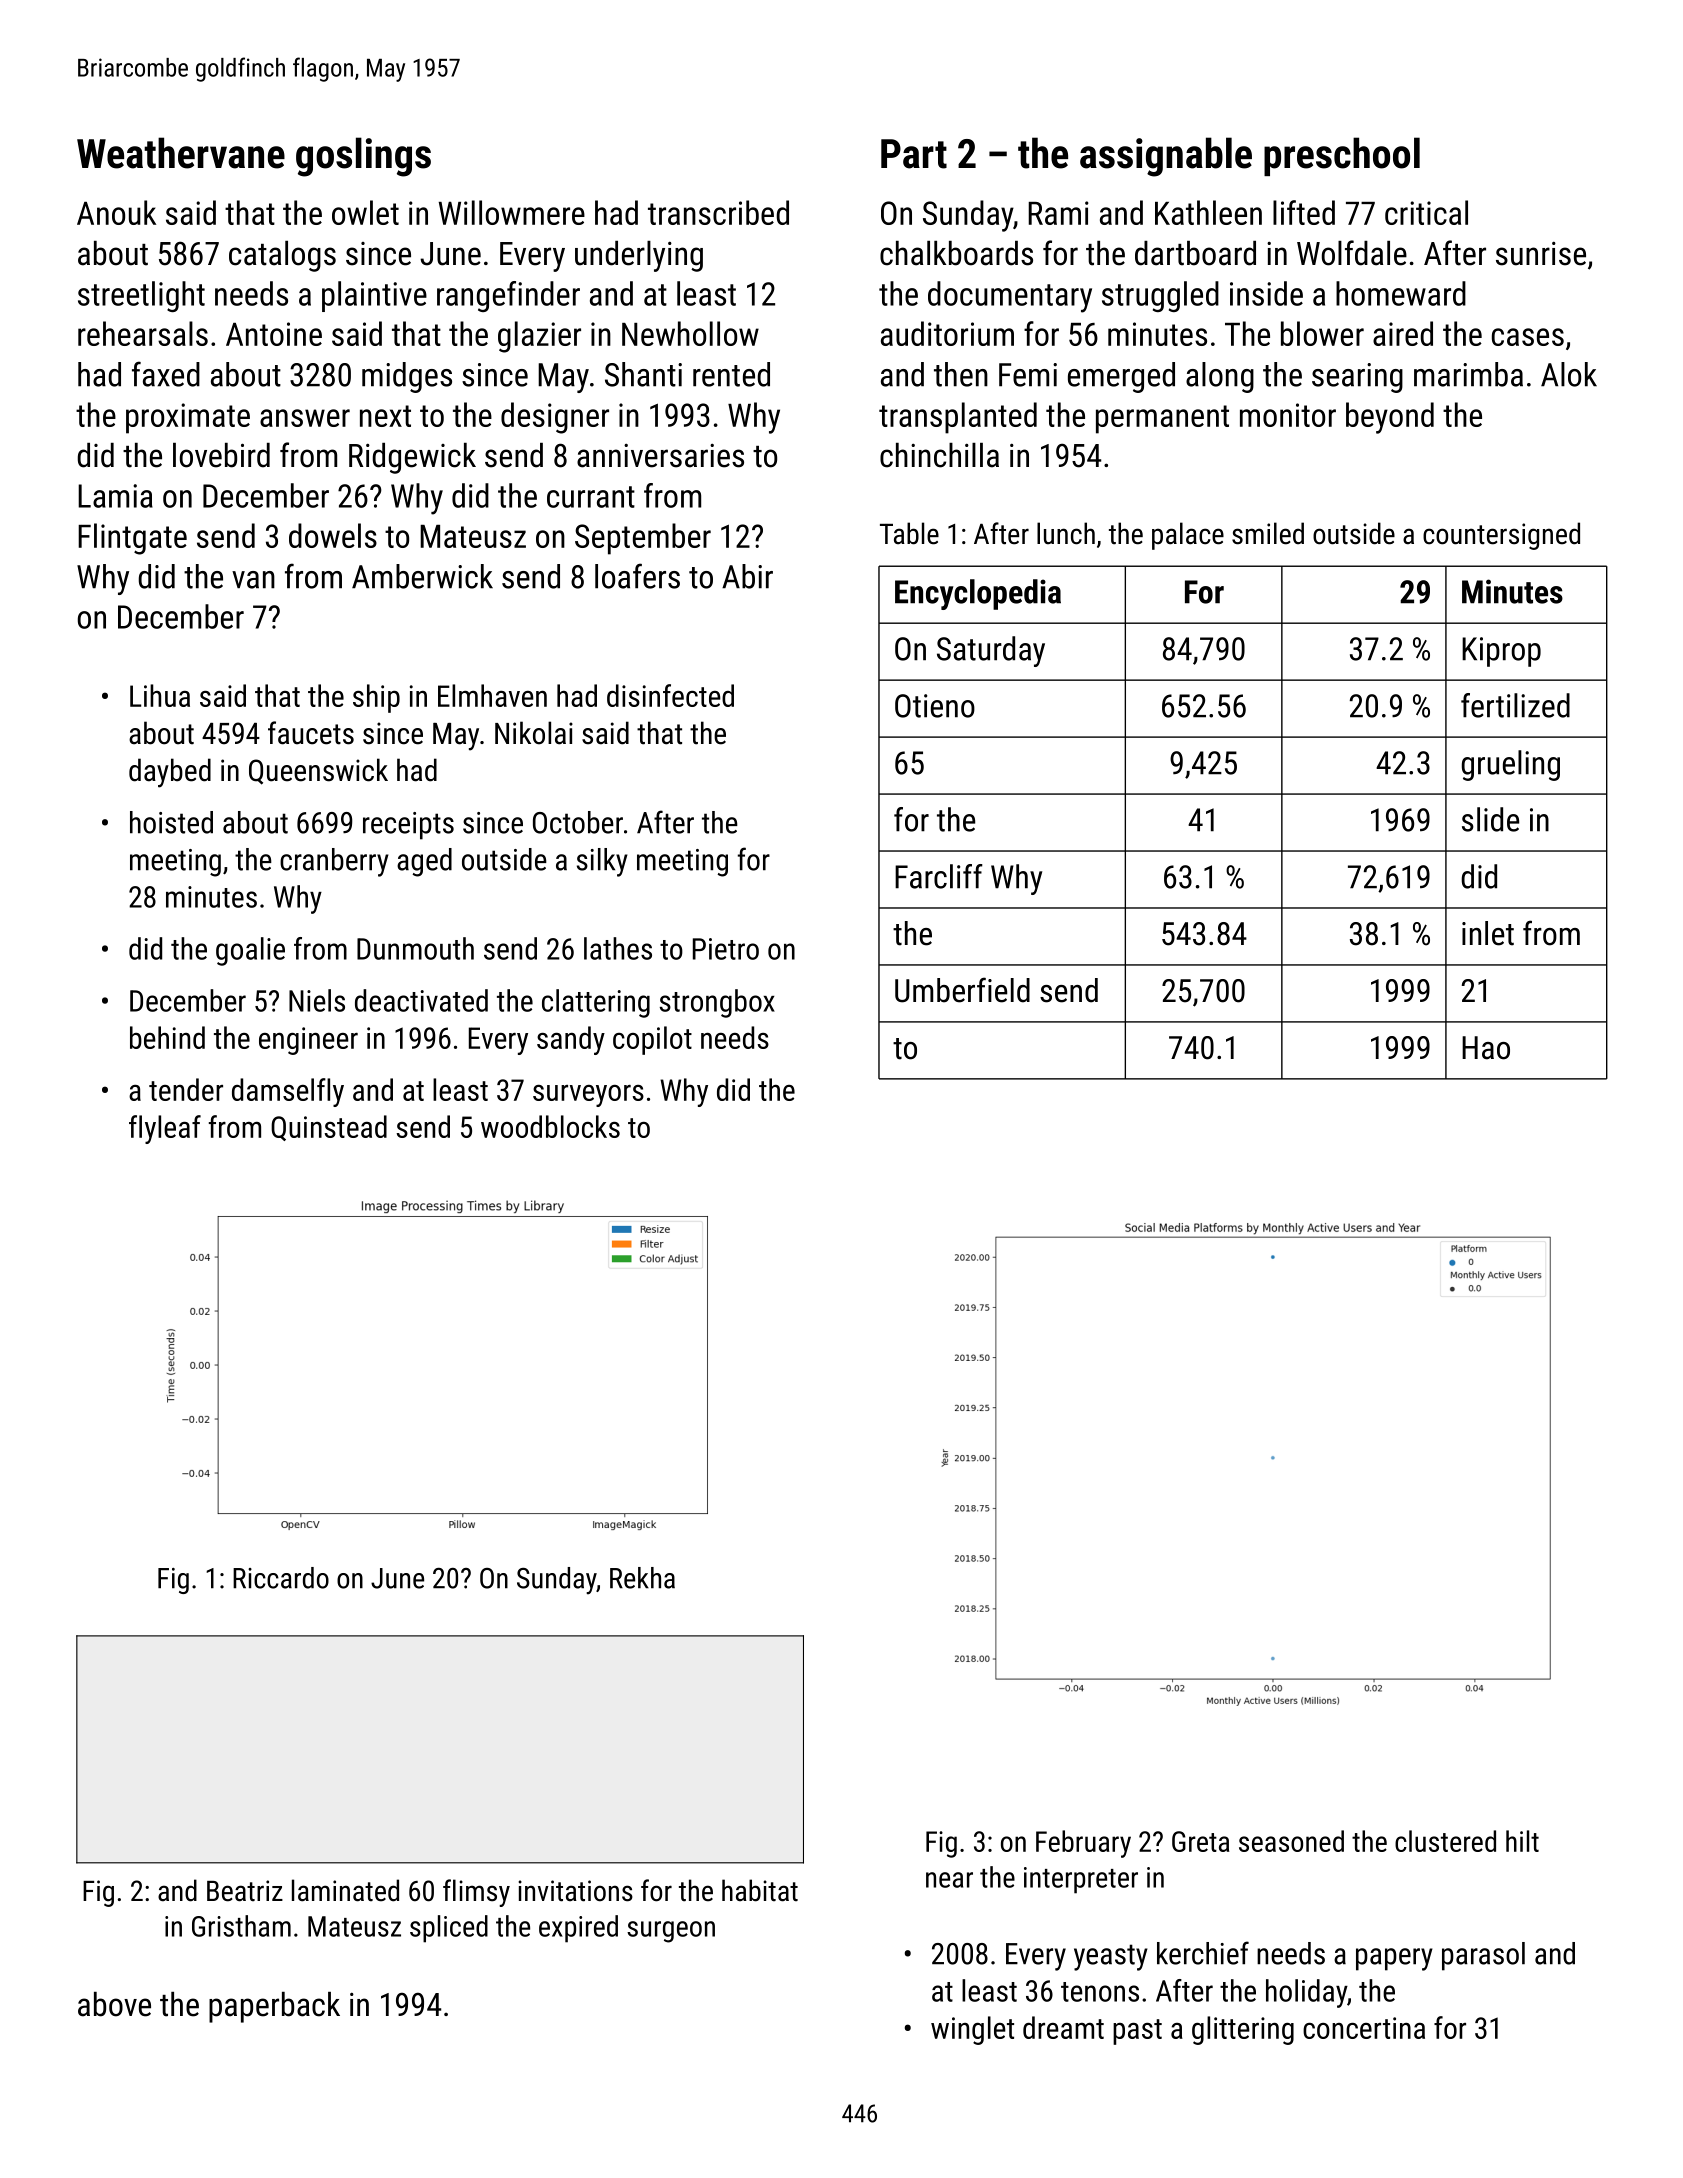 The width and height of the screenshot is (1683, 2178). I want to click on underlying, so click(639, 256).
